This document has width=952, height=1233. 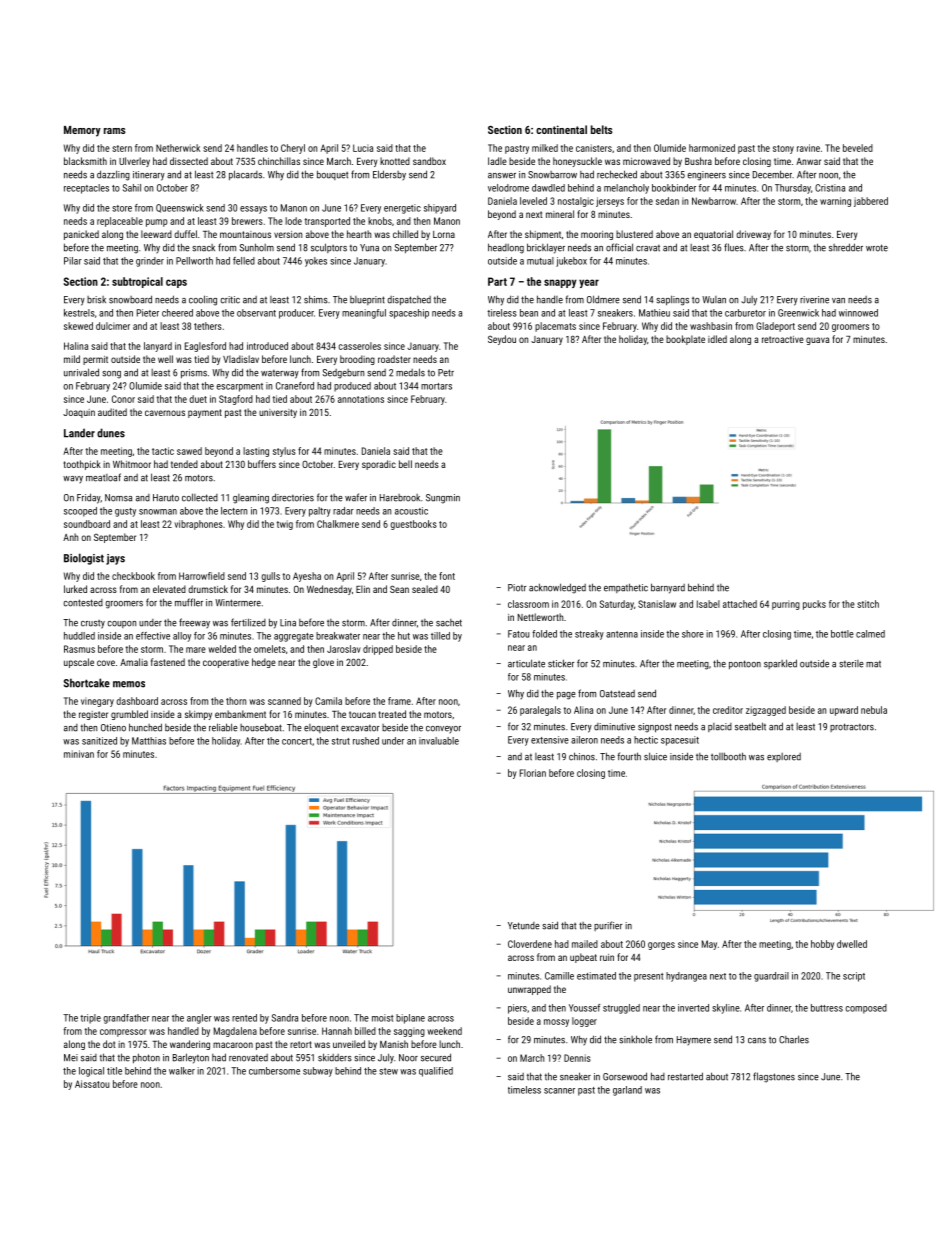 What do you see at coordinates (92, 1084) in the document?
I see `Aissatou` at bounding box center [92, 1084].
